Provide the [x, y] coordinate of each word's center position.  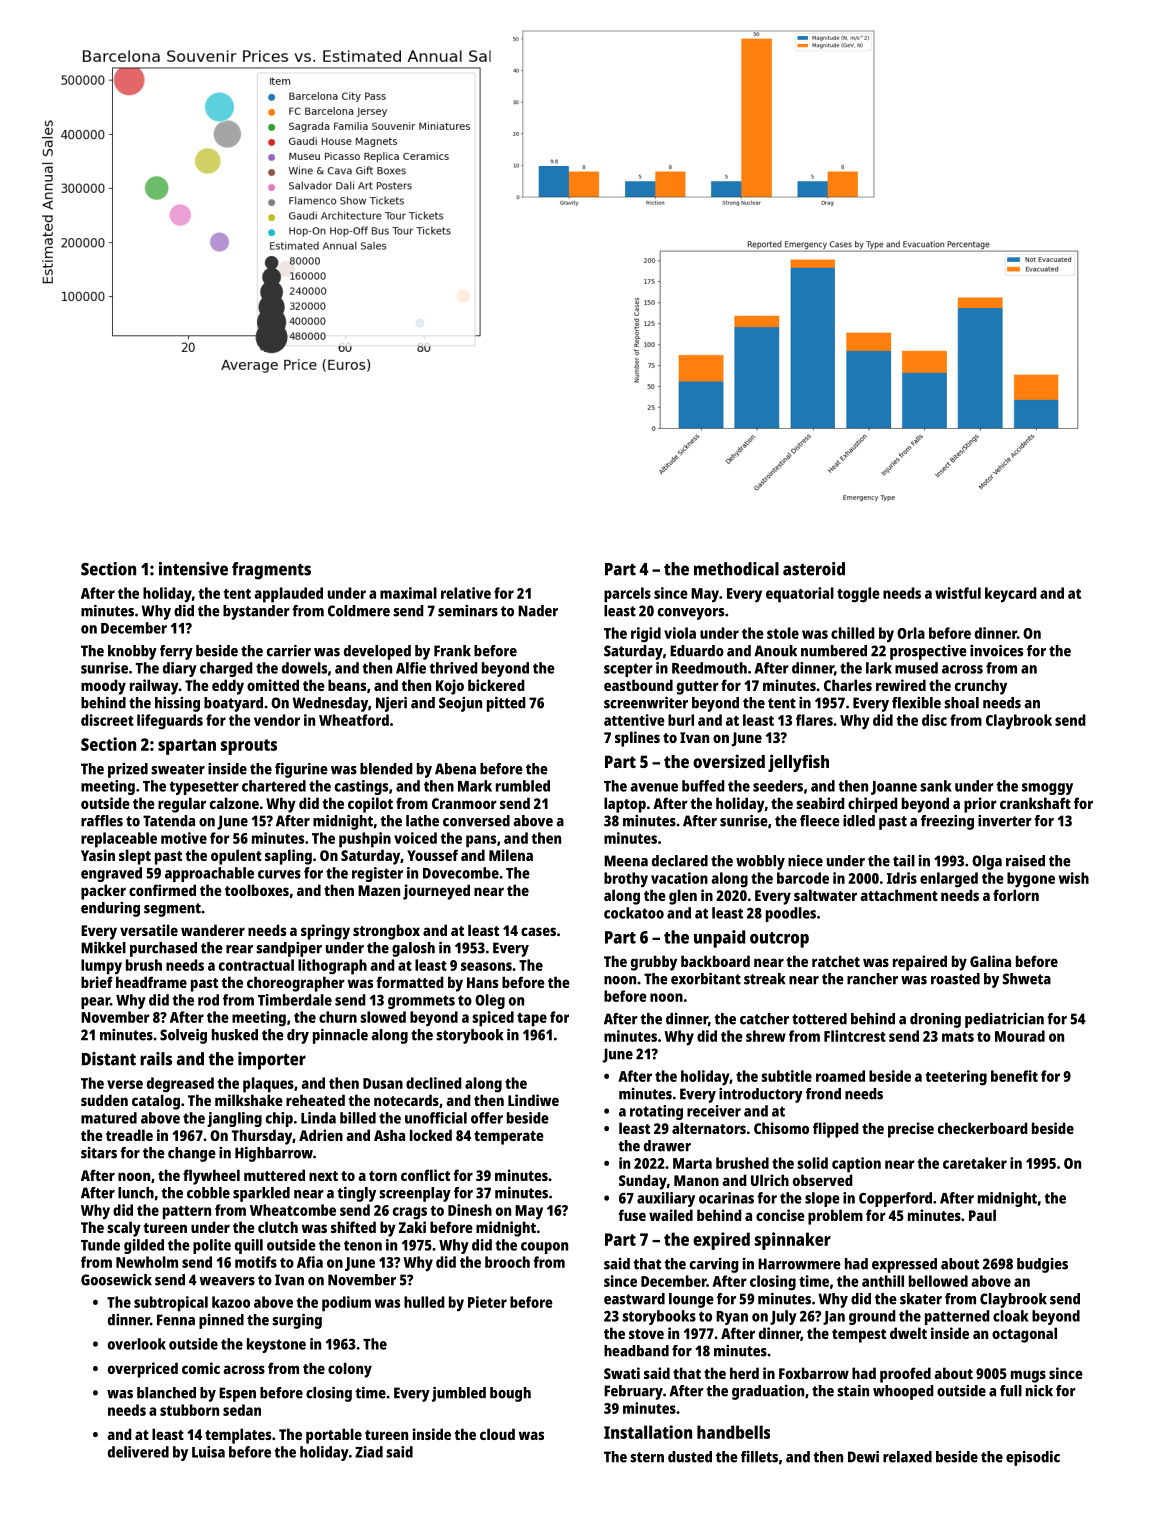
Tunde [100, 1245]
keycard [1011, 595]
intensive [193, 569]
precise [911, 1130]
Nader [538, 611]
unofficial [436, 1118]
